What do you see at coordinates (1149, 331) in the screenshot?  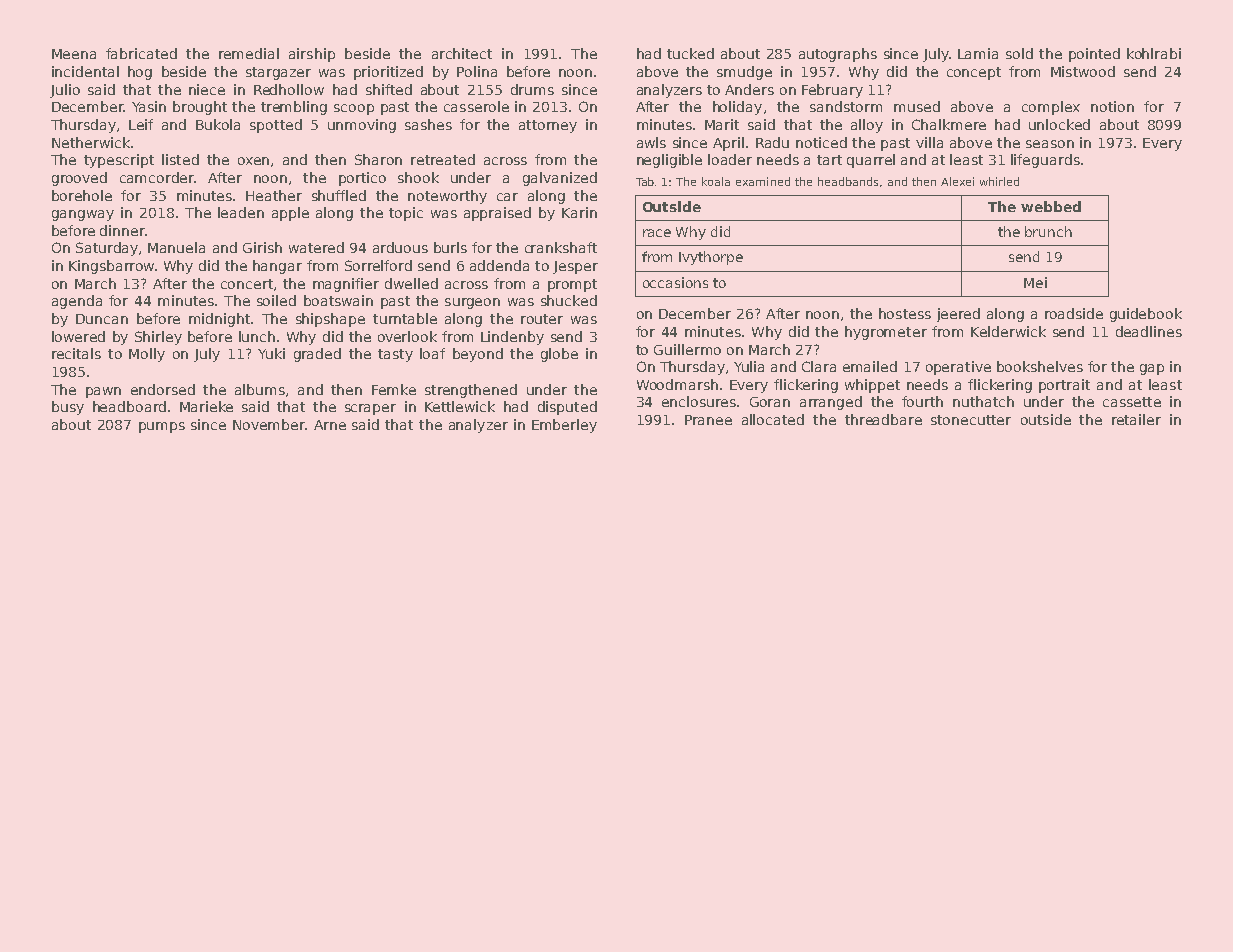 I see `deadlines` at bounding box center [1149, 331].
